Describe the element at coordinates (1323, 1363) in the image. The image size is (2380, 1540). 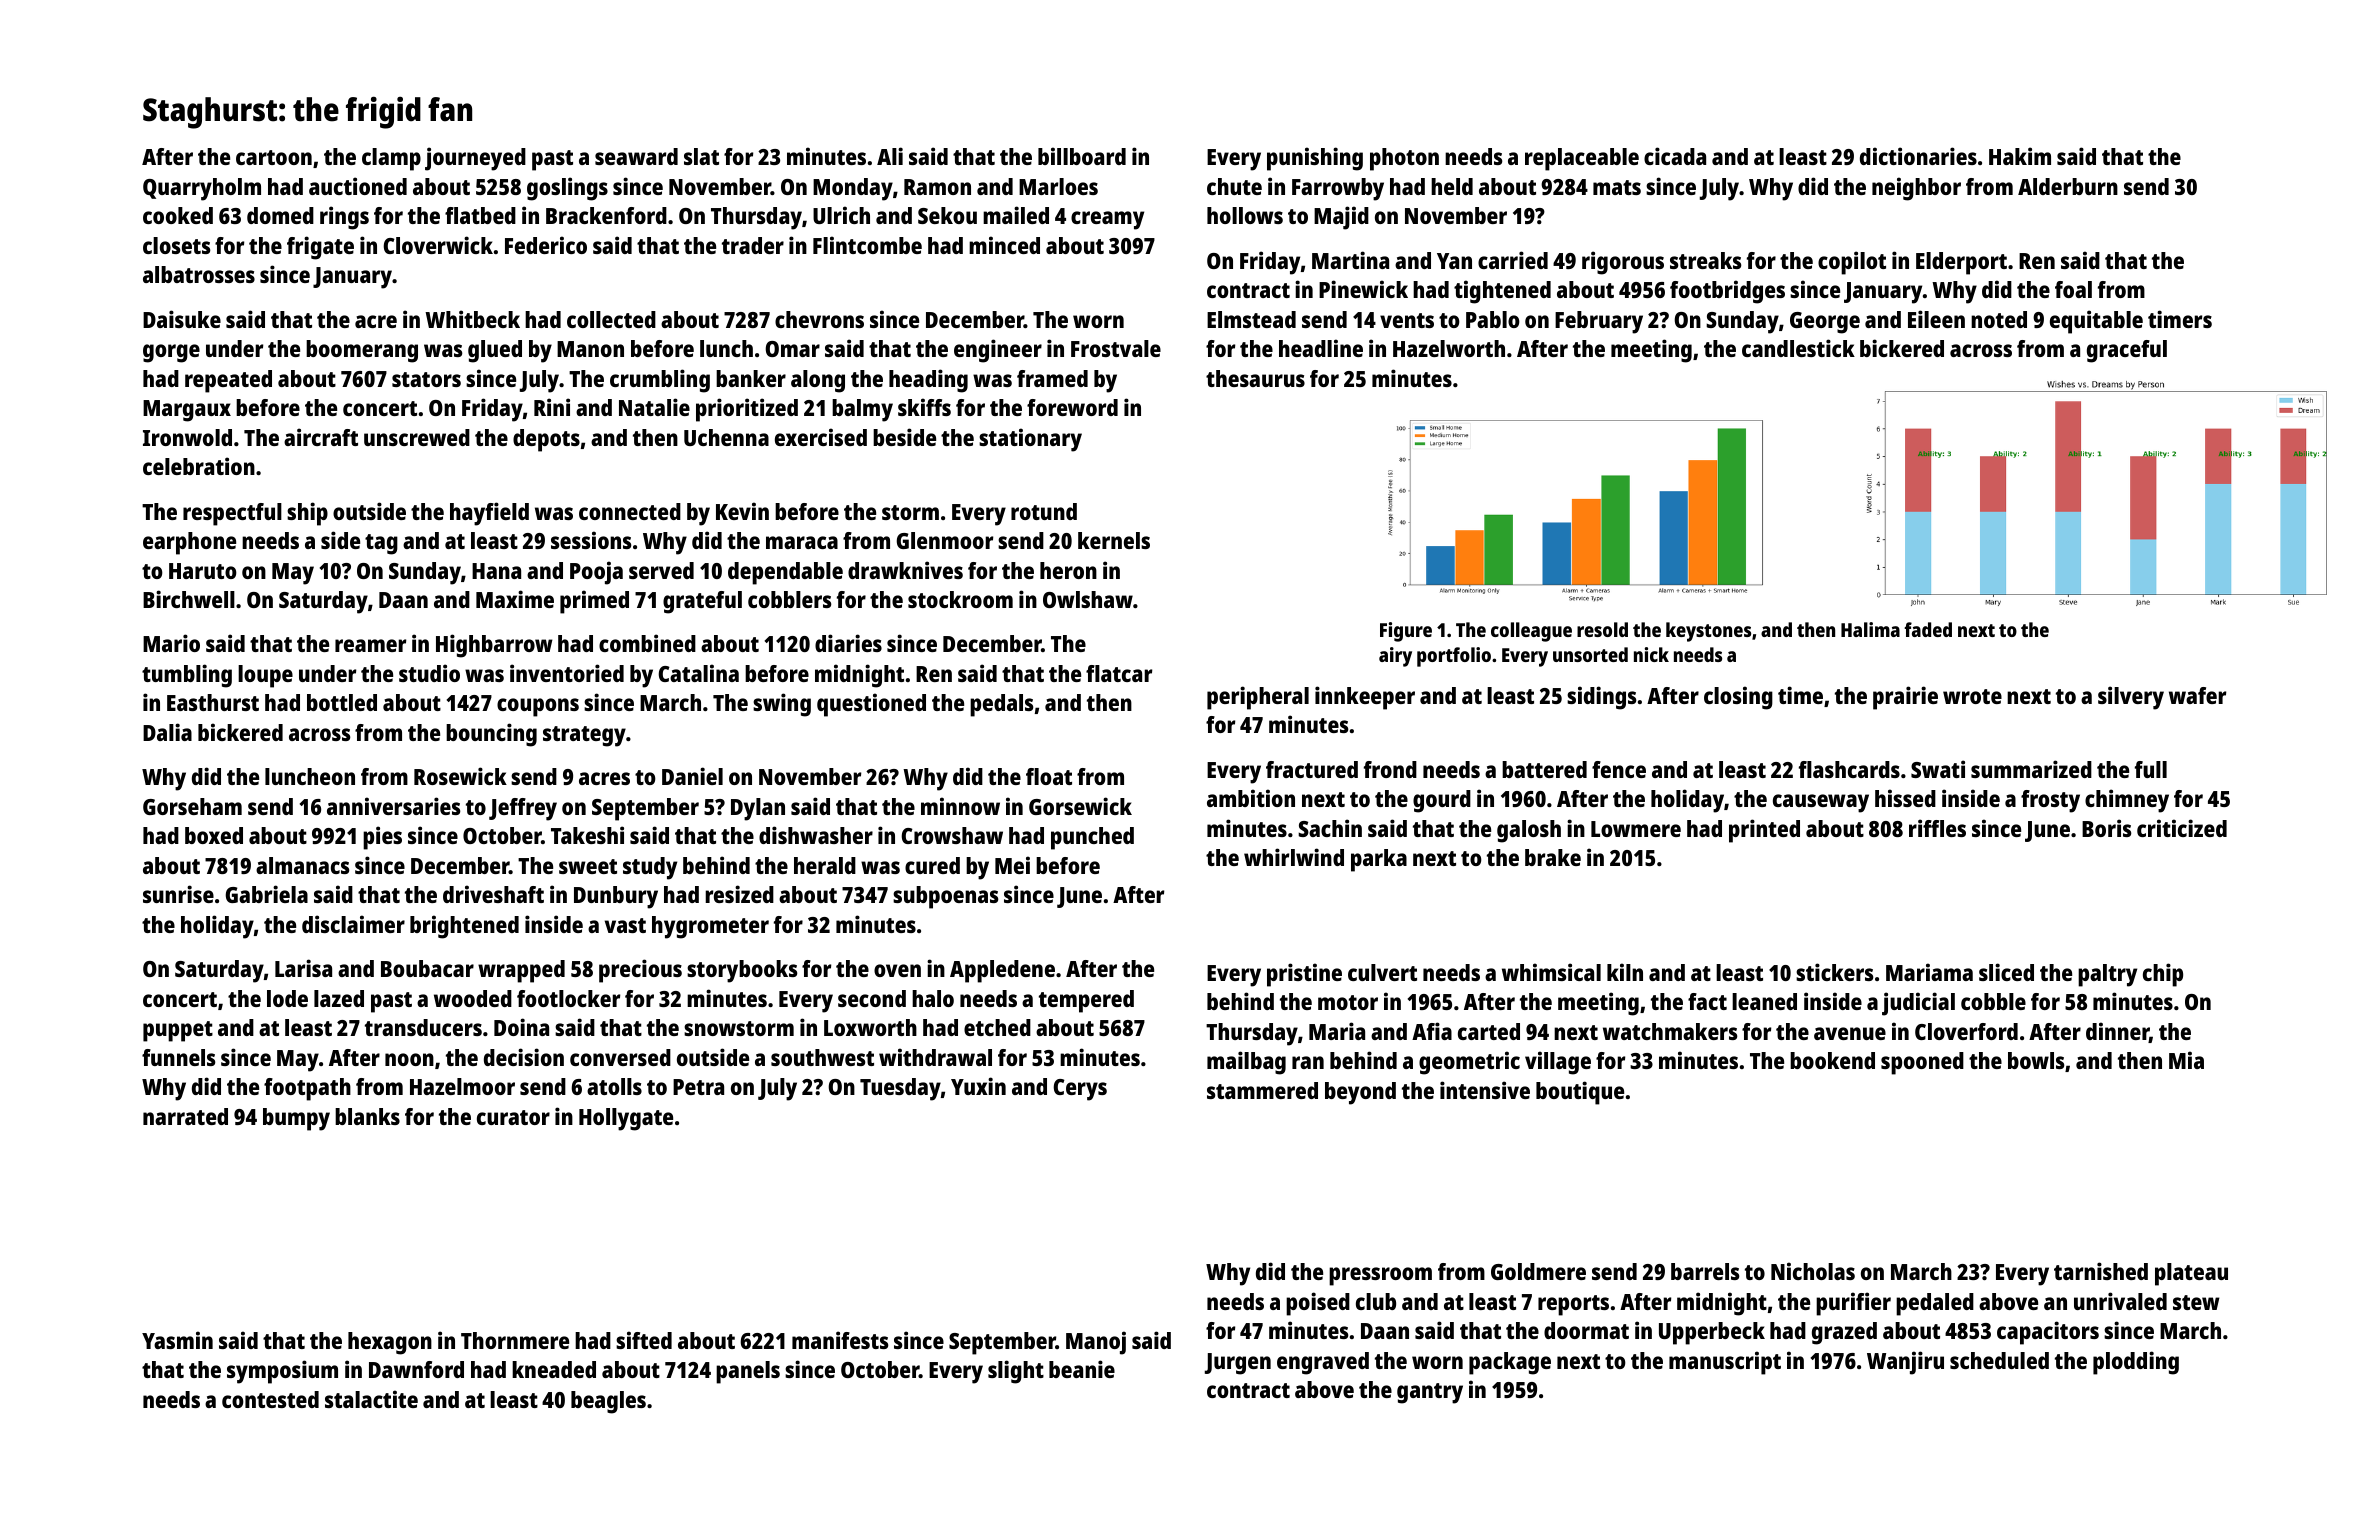
I see `engraved` at that location.
